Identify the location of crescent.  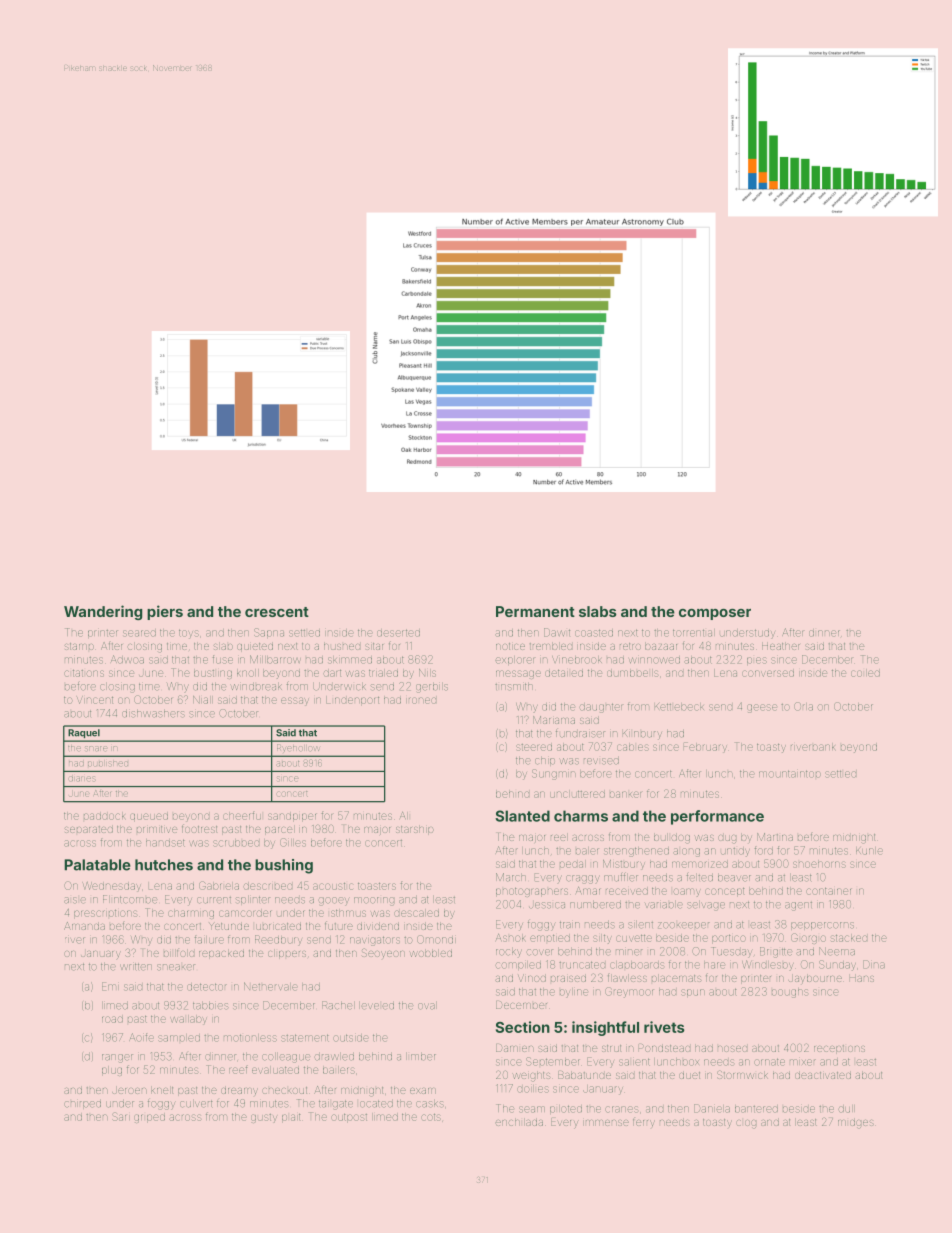
(277, 612).
